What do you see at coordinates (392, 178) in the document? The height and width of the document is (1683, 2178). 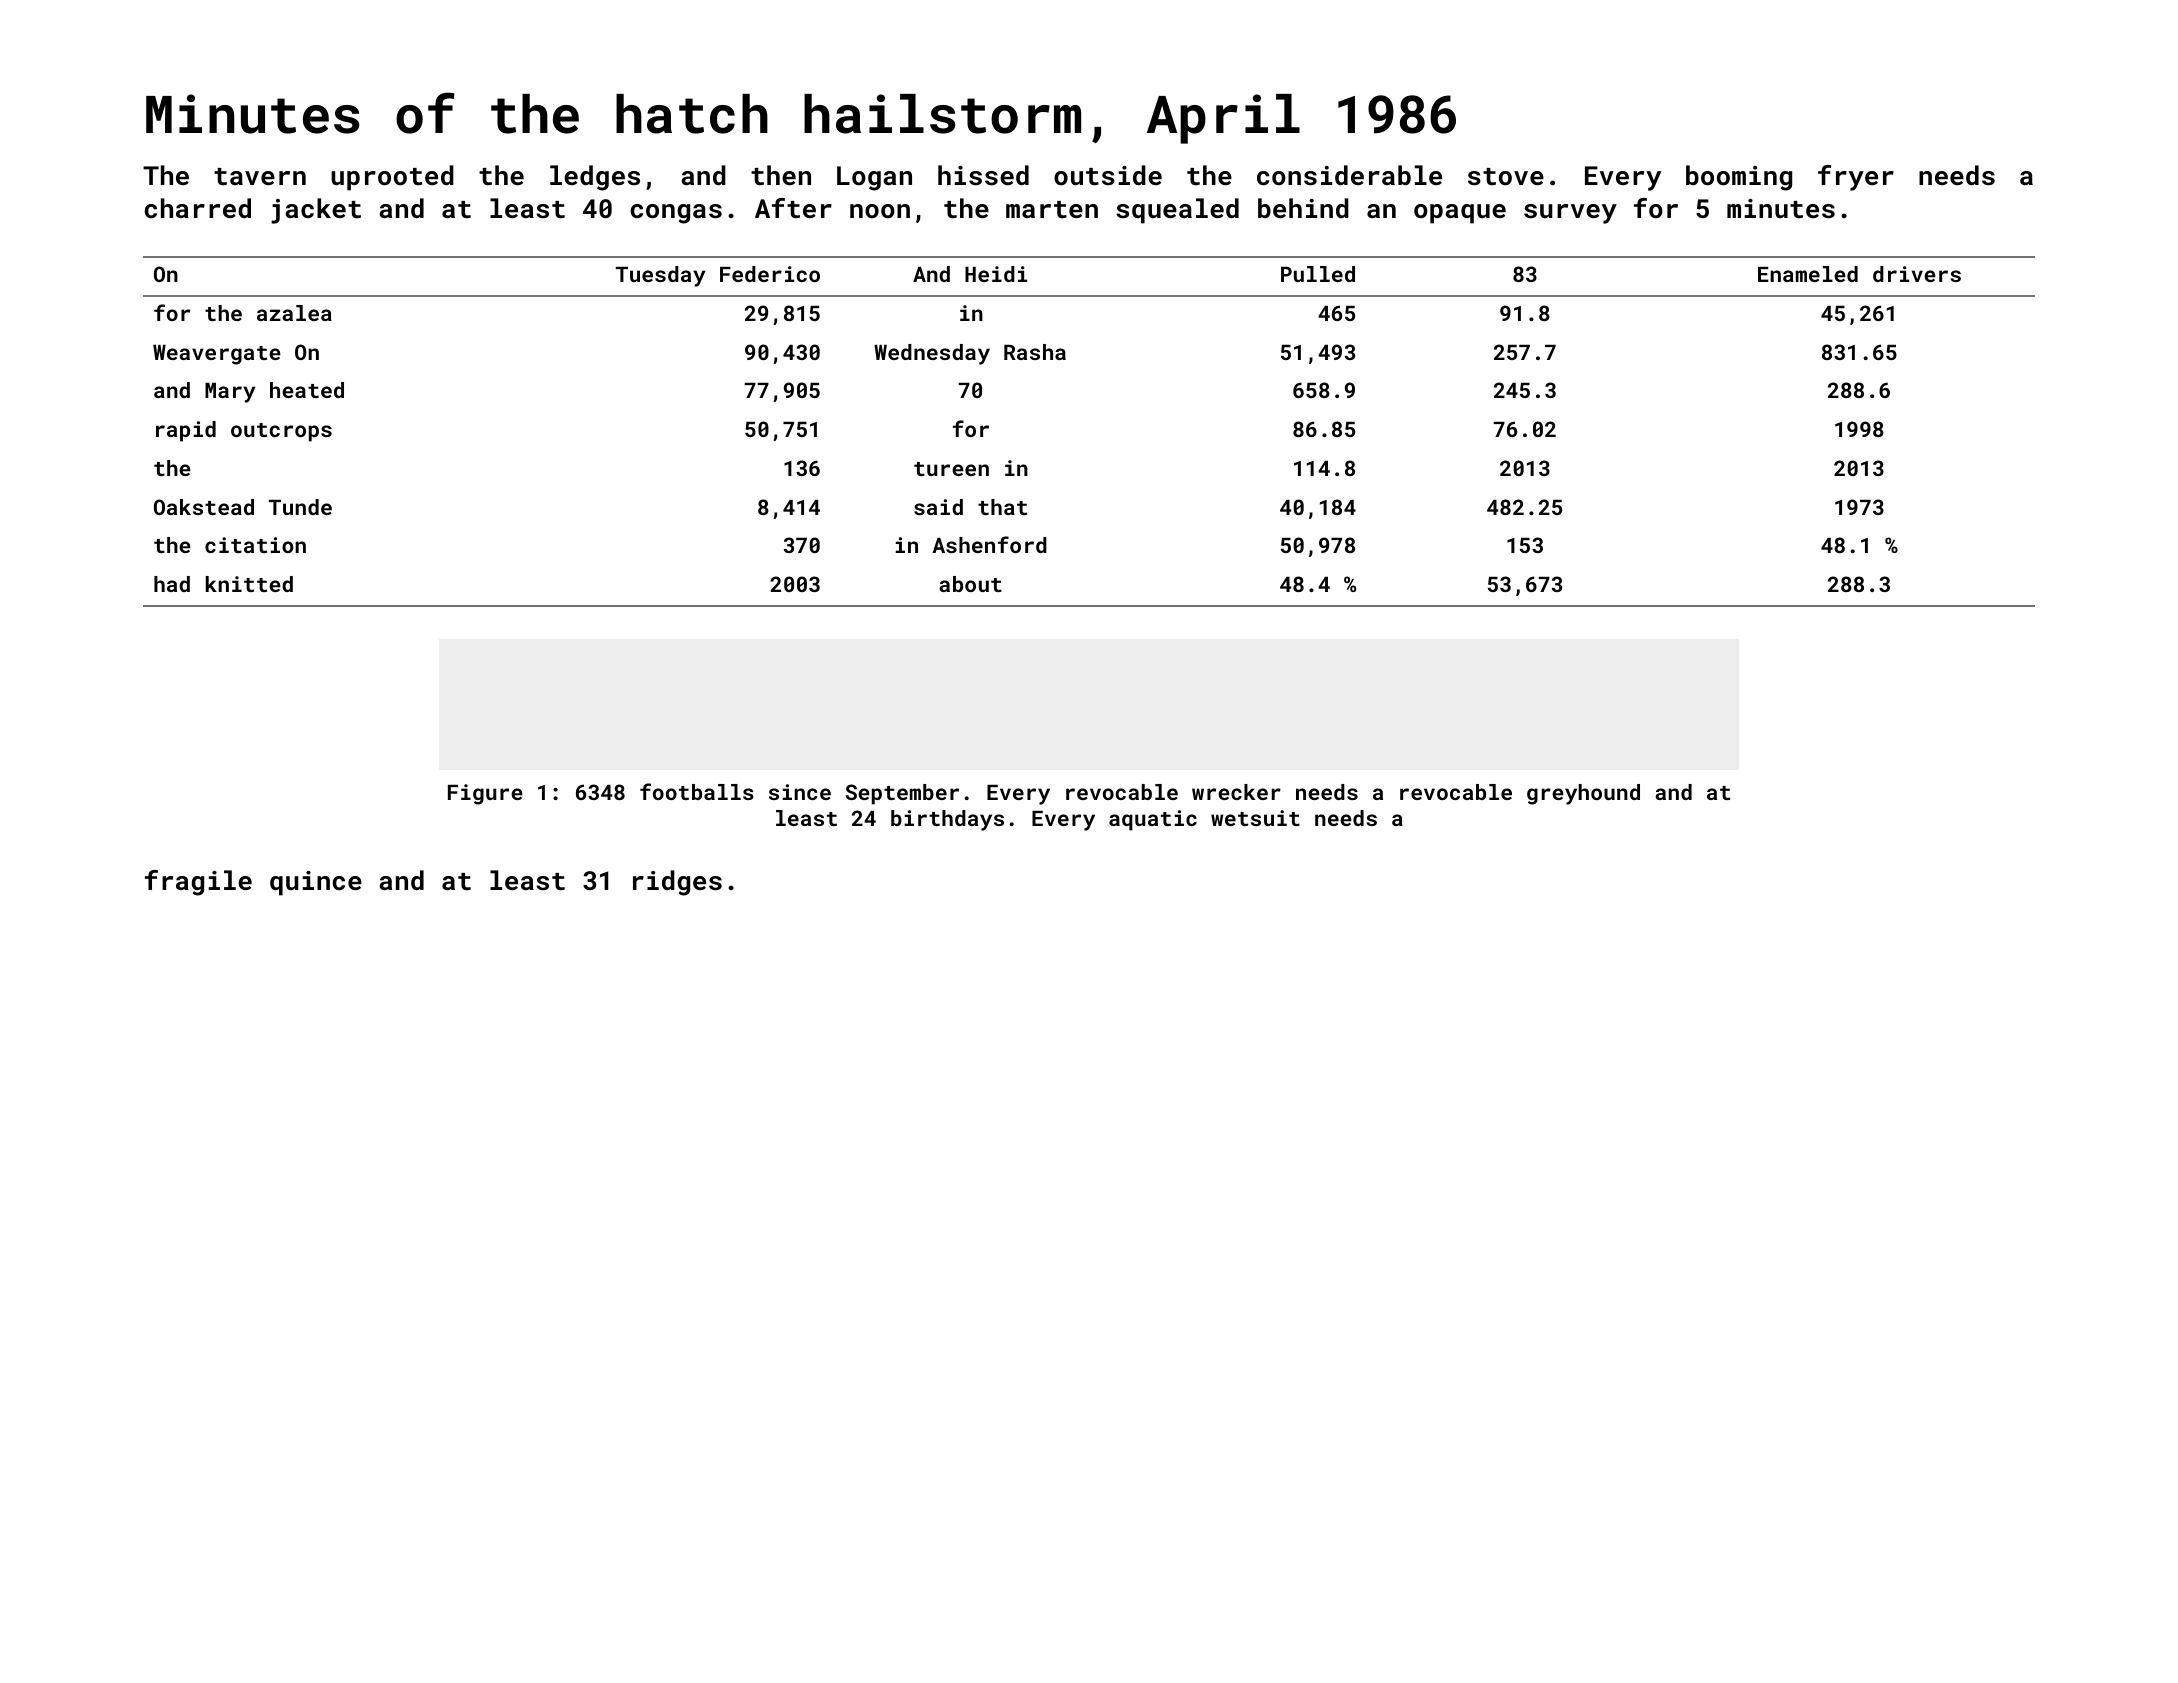 I see `uprooted` at bounding box center [392, 178].
